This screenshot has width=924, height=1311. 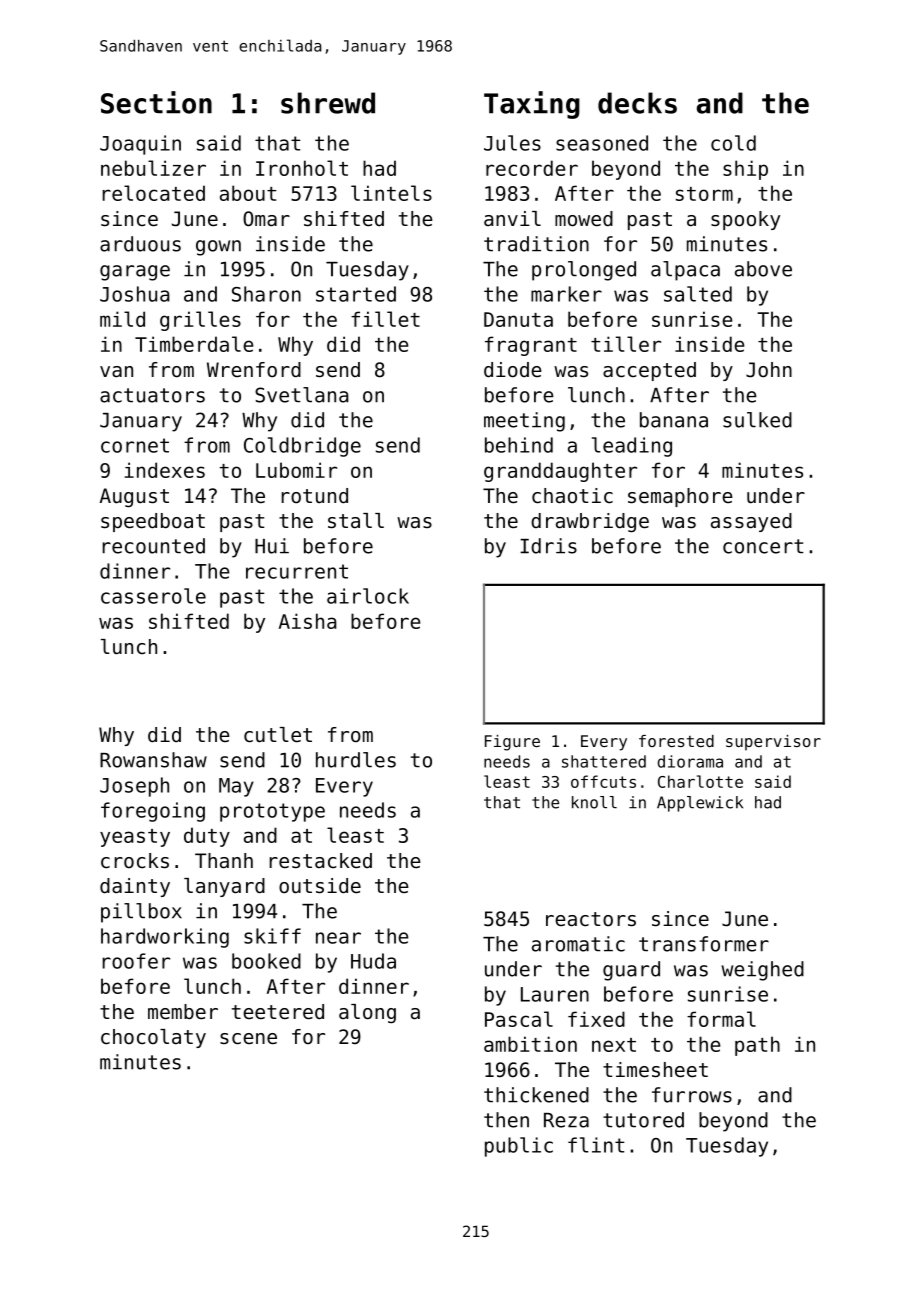 I want to click on John, so click(x=769, y=370).
